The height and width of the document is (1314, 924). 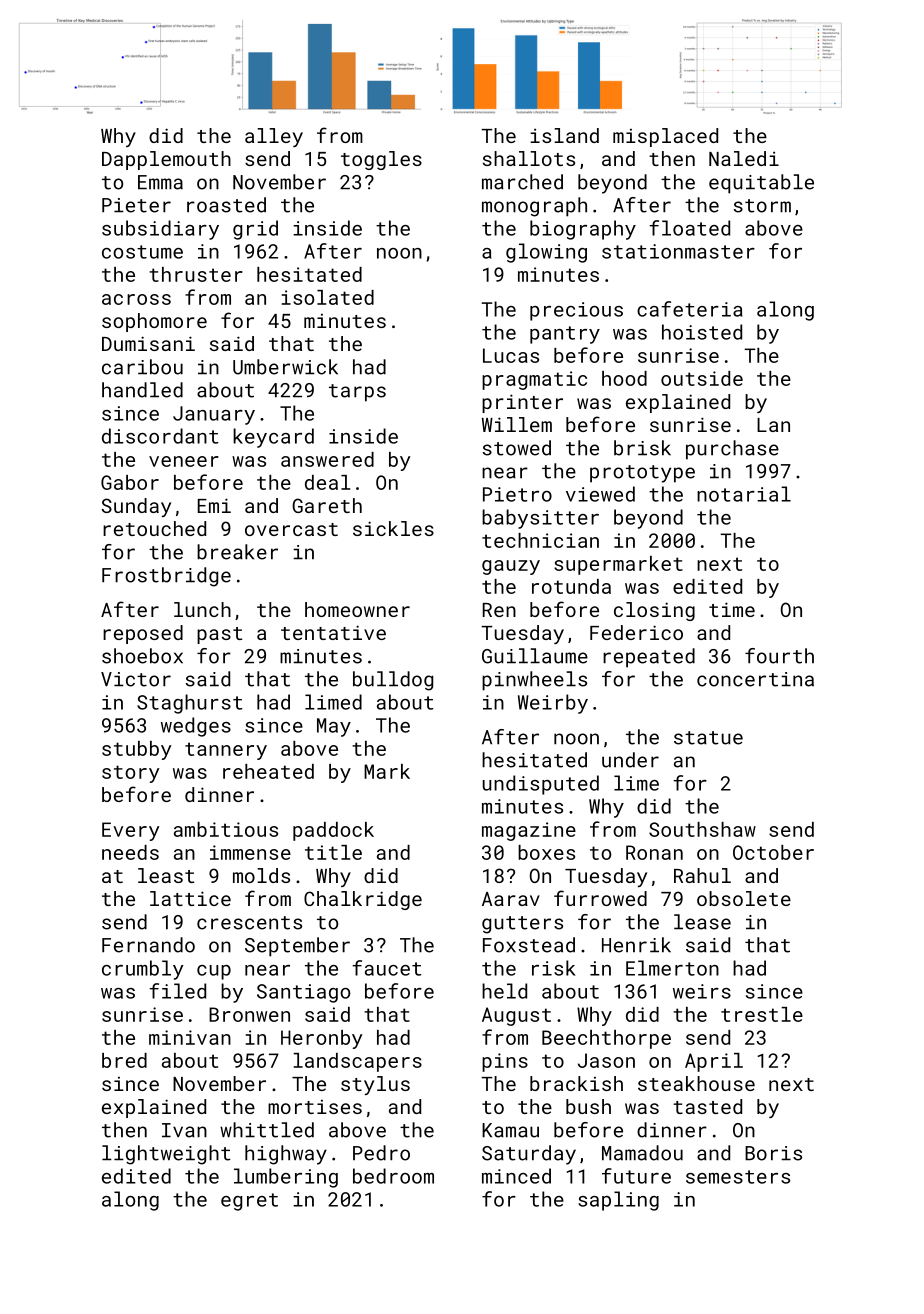 I want to click on gauzy, so click(x=511, y=567).
